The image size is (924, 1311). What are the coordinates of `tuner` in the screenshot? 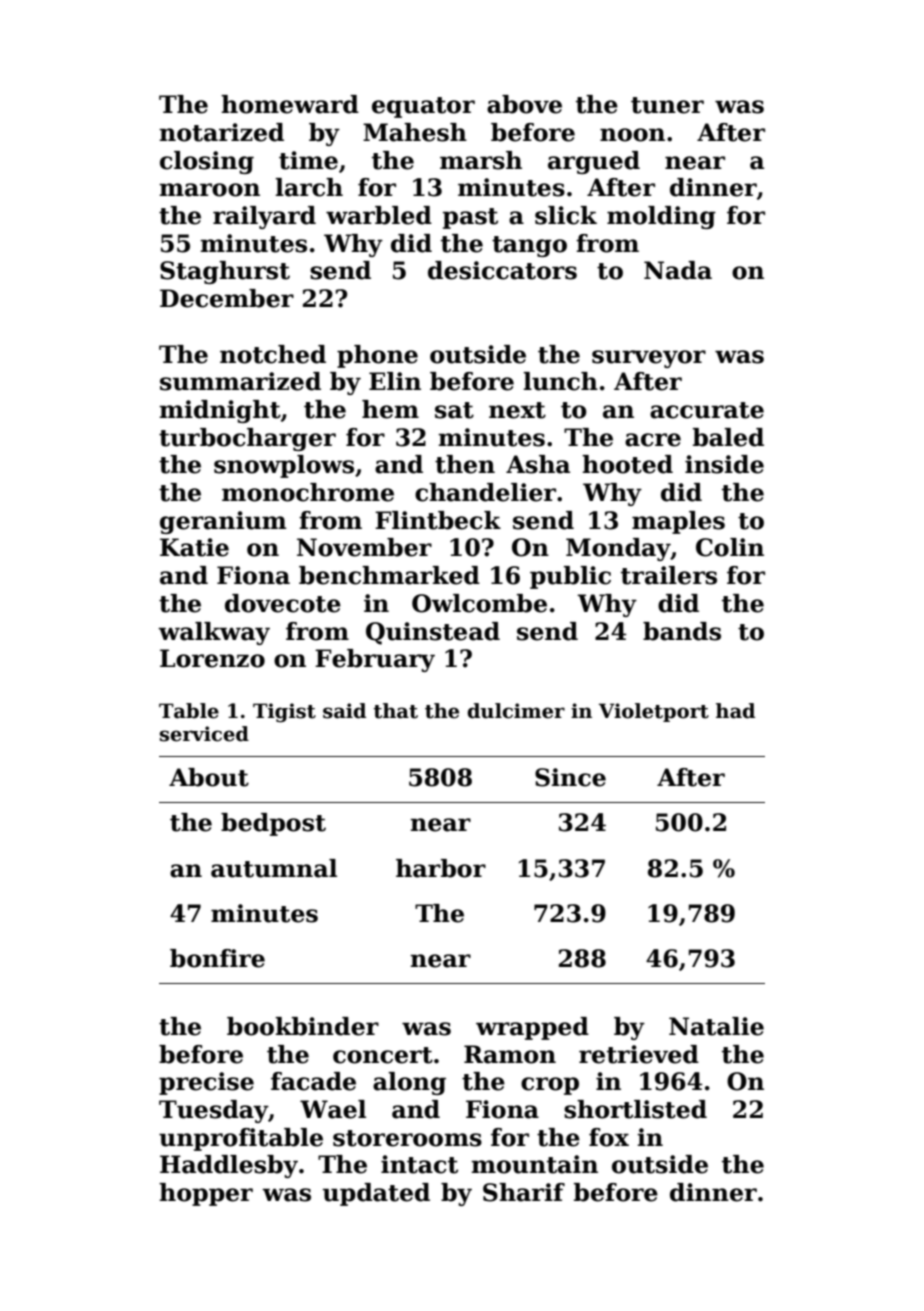 It's located at (667, 105).
